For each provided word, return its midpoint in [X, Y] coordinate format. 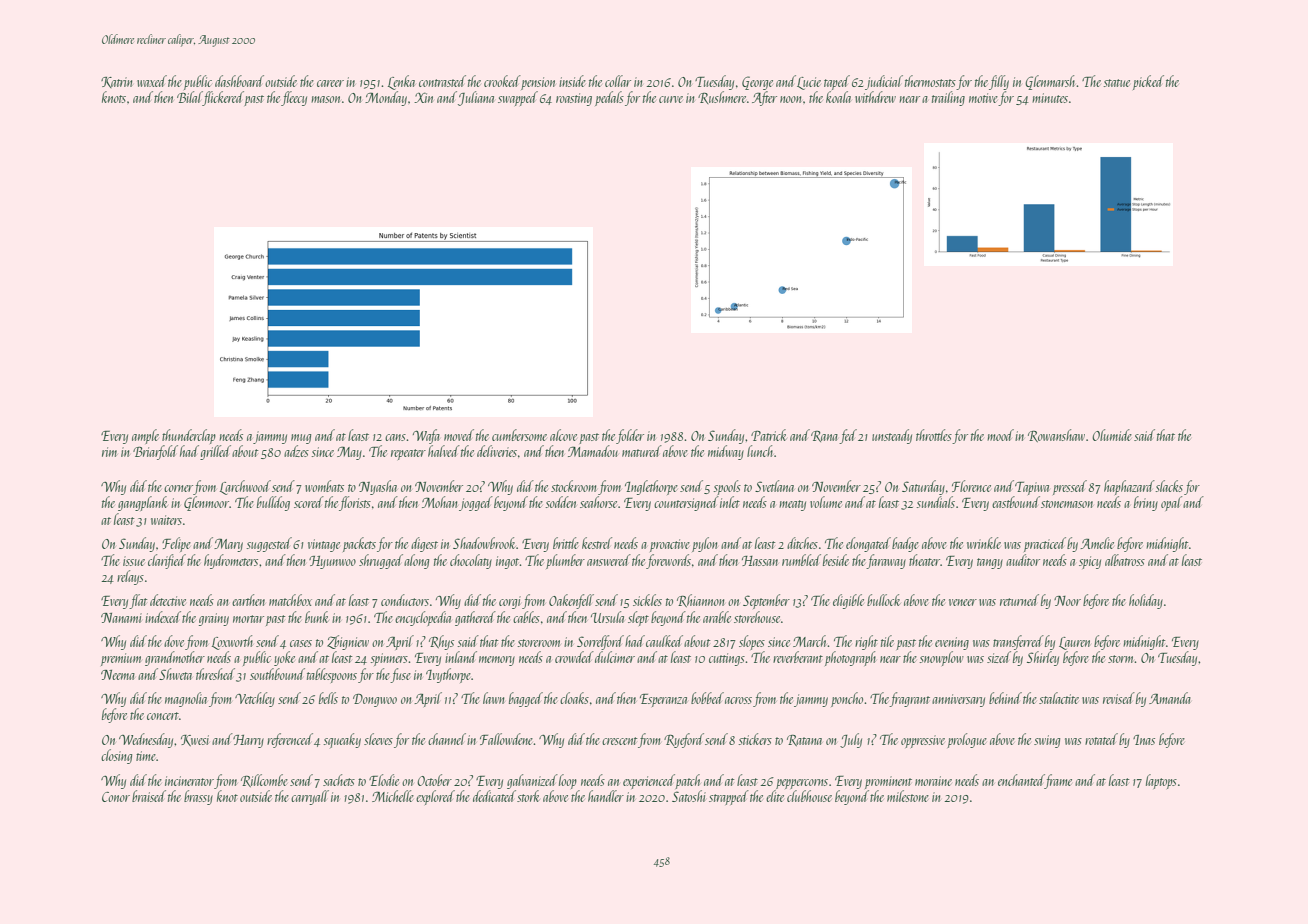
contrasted [442, 81]
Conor [116, 797]
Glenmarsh [1051, 82]
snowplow [941, 658]
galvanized [532, 781]
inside [572, 81]
